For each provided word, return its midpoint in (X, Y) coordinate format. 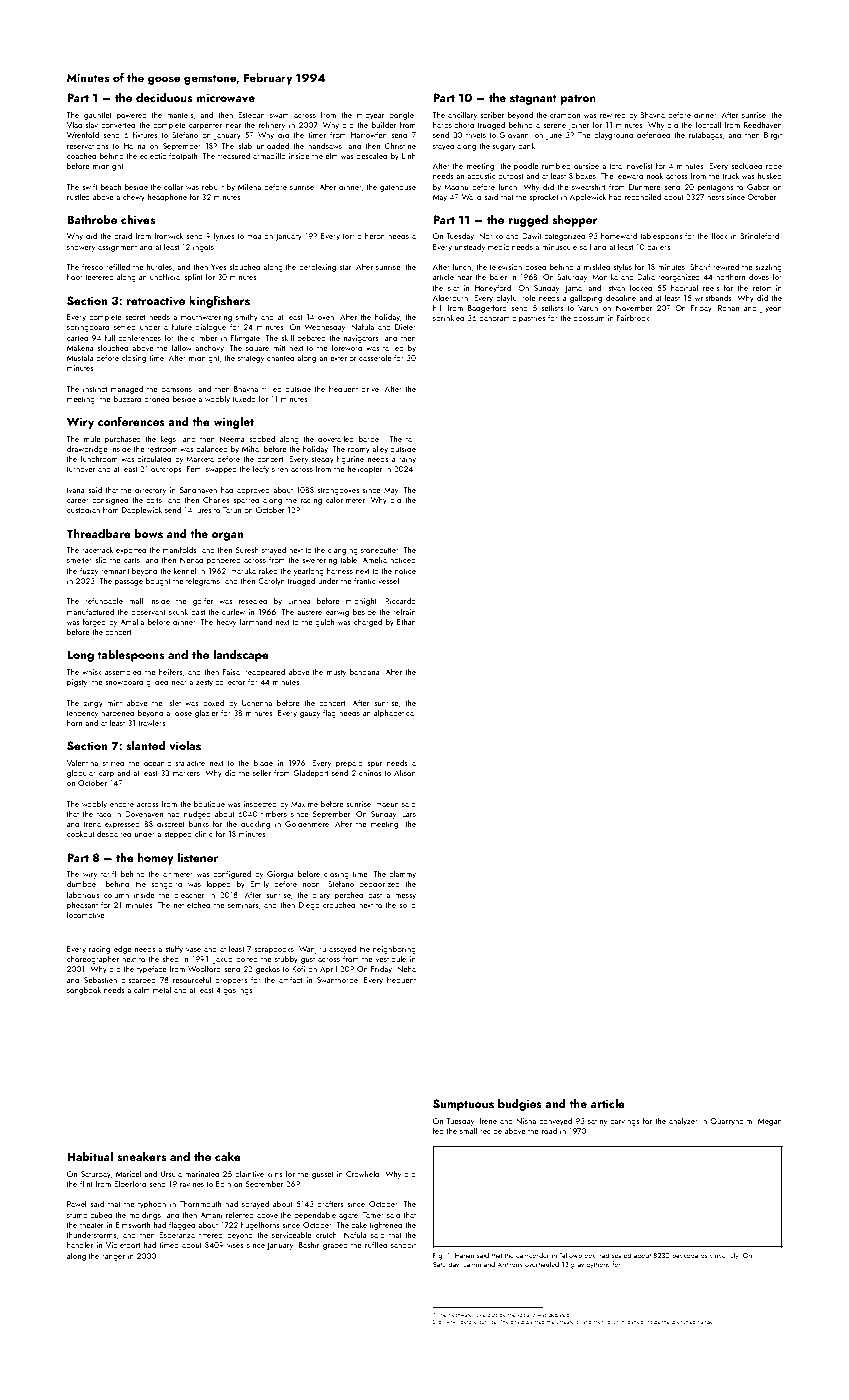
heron (375, 235)
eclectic (153, 156)
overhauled (542, 1264)
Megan (770, 1122)
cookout (80, 833)
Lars (409, 814)
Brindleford (759, 235)
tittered (211, 1235)
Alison (405, 772)
